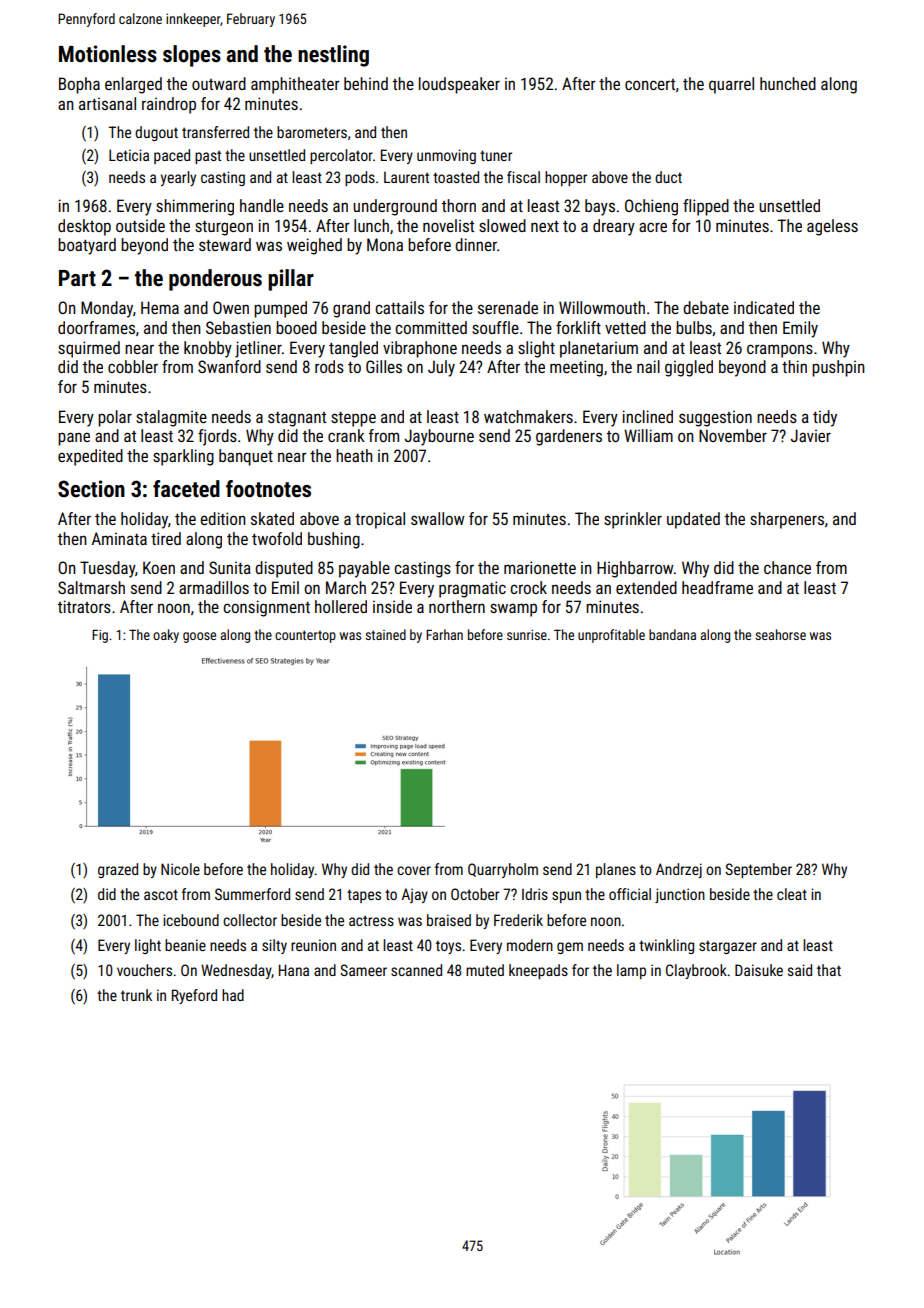 Image resolution: width=924 pixels, height=1308 pixels. I want to click on unmoving, so click(446, 156).
